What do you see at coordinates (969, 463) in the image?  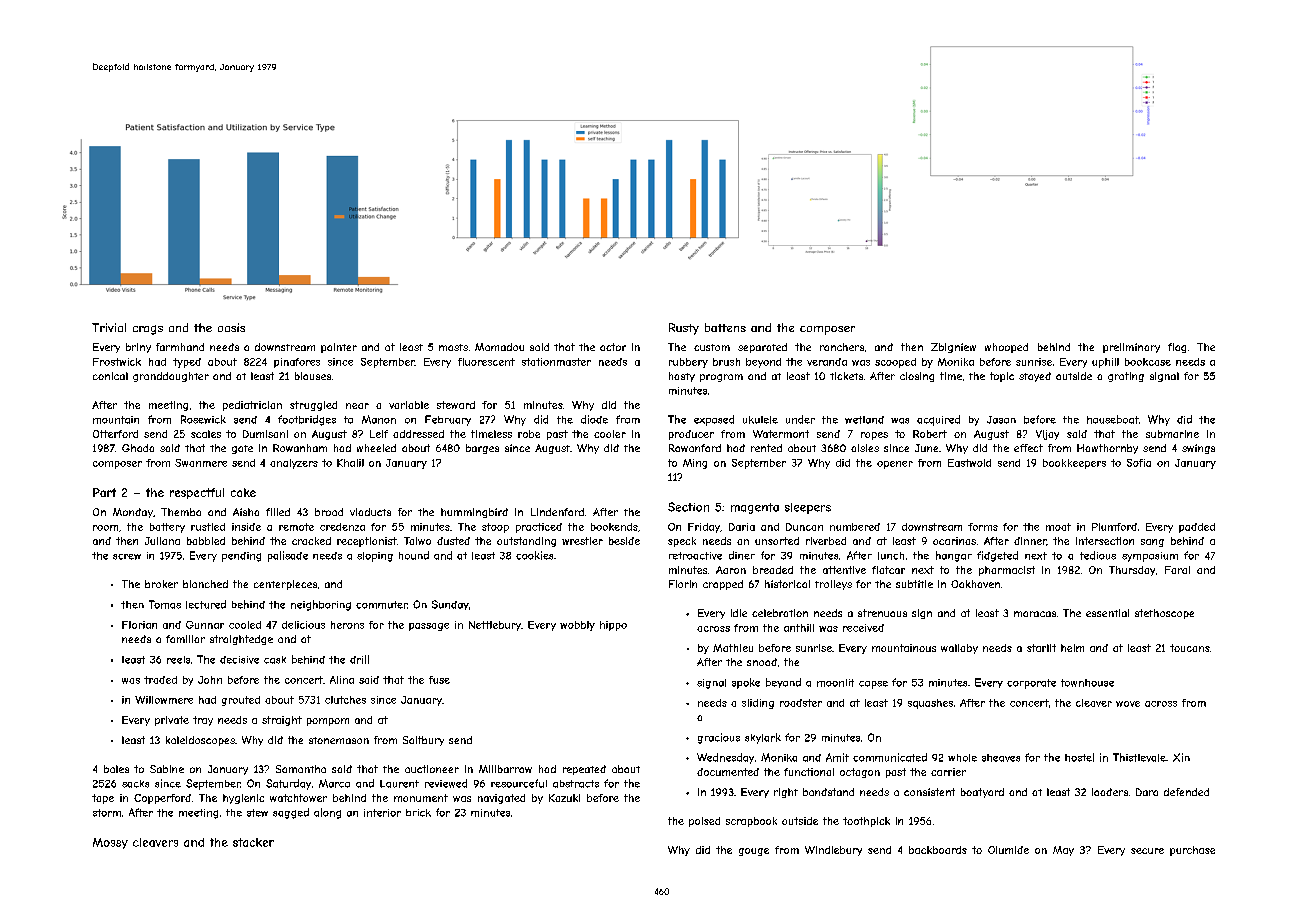 I see `Eastwold` at bounding box center [969, 463].
